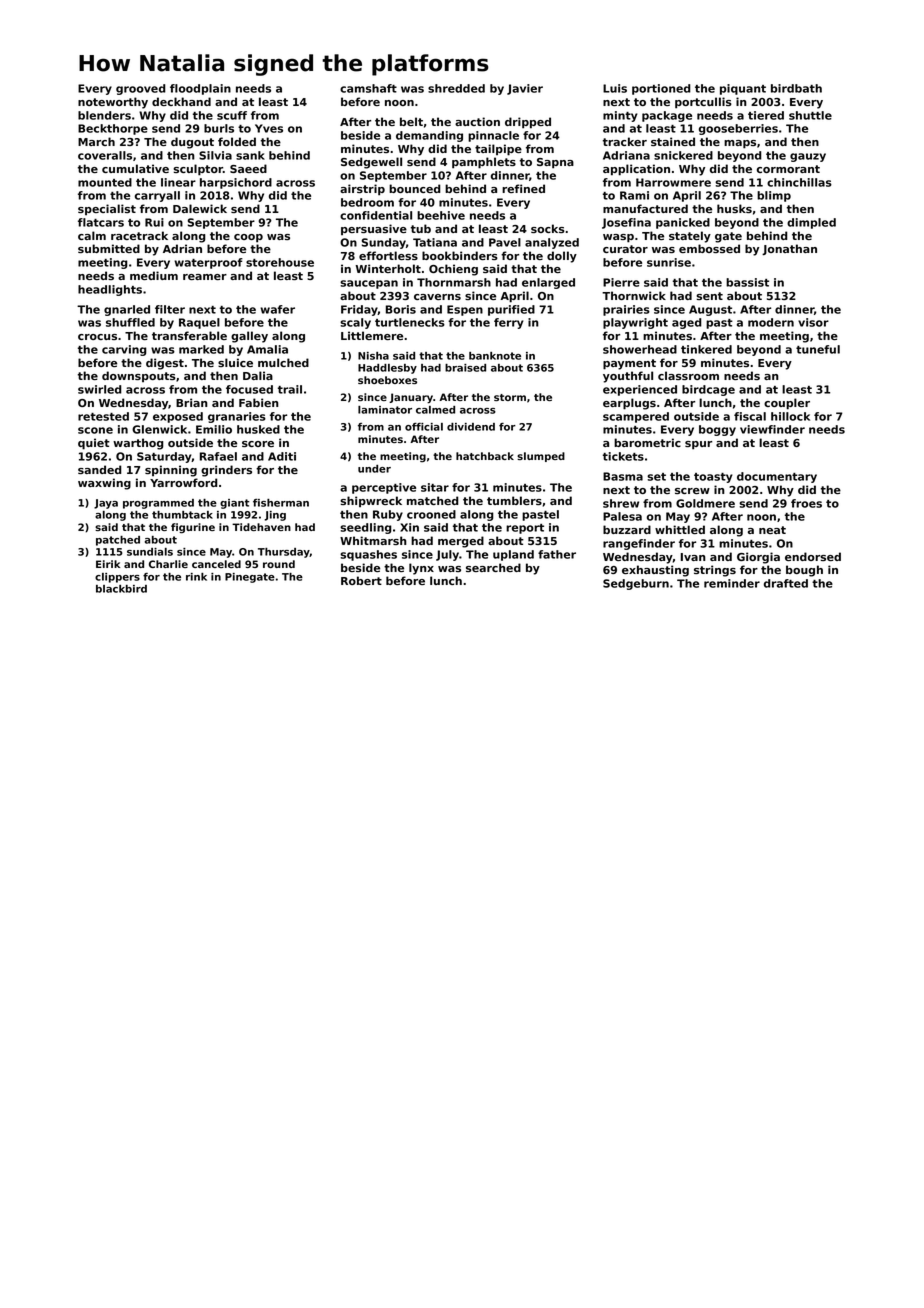  What do you see at coordinates (818, 349) in the screenshot?
I see `tuneful` at bounding box center [818, 349].
